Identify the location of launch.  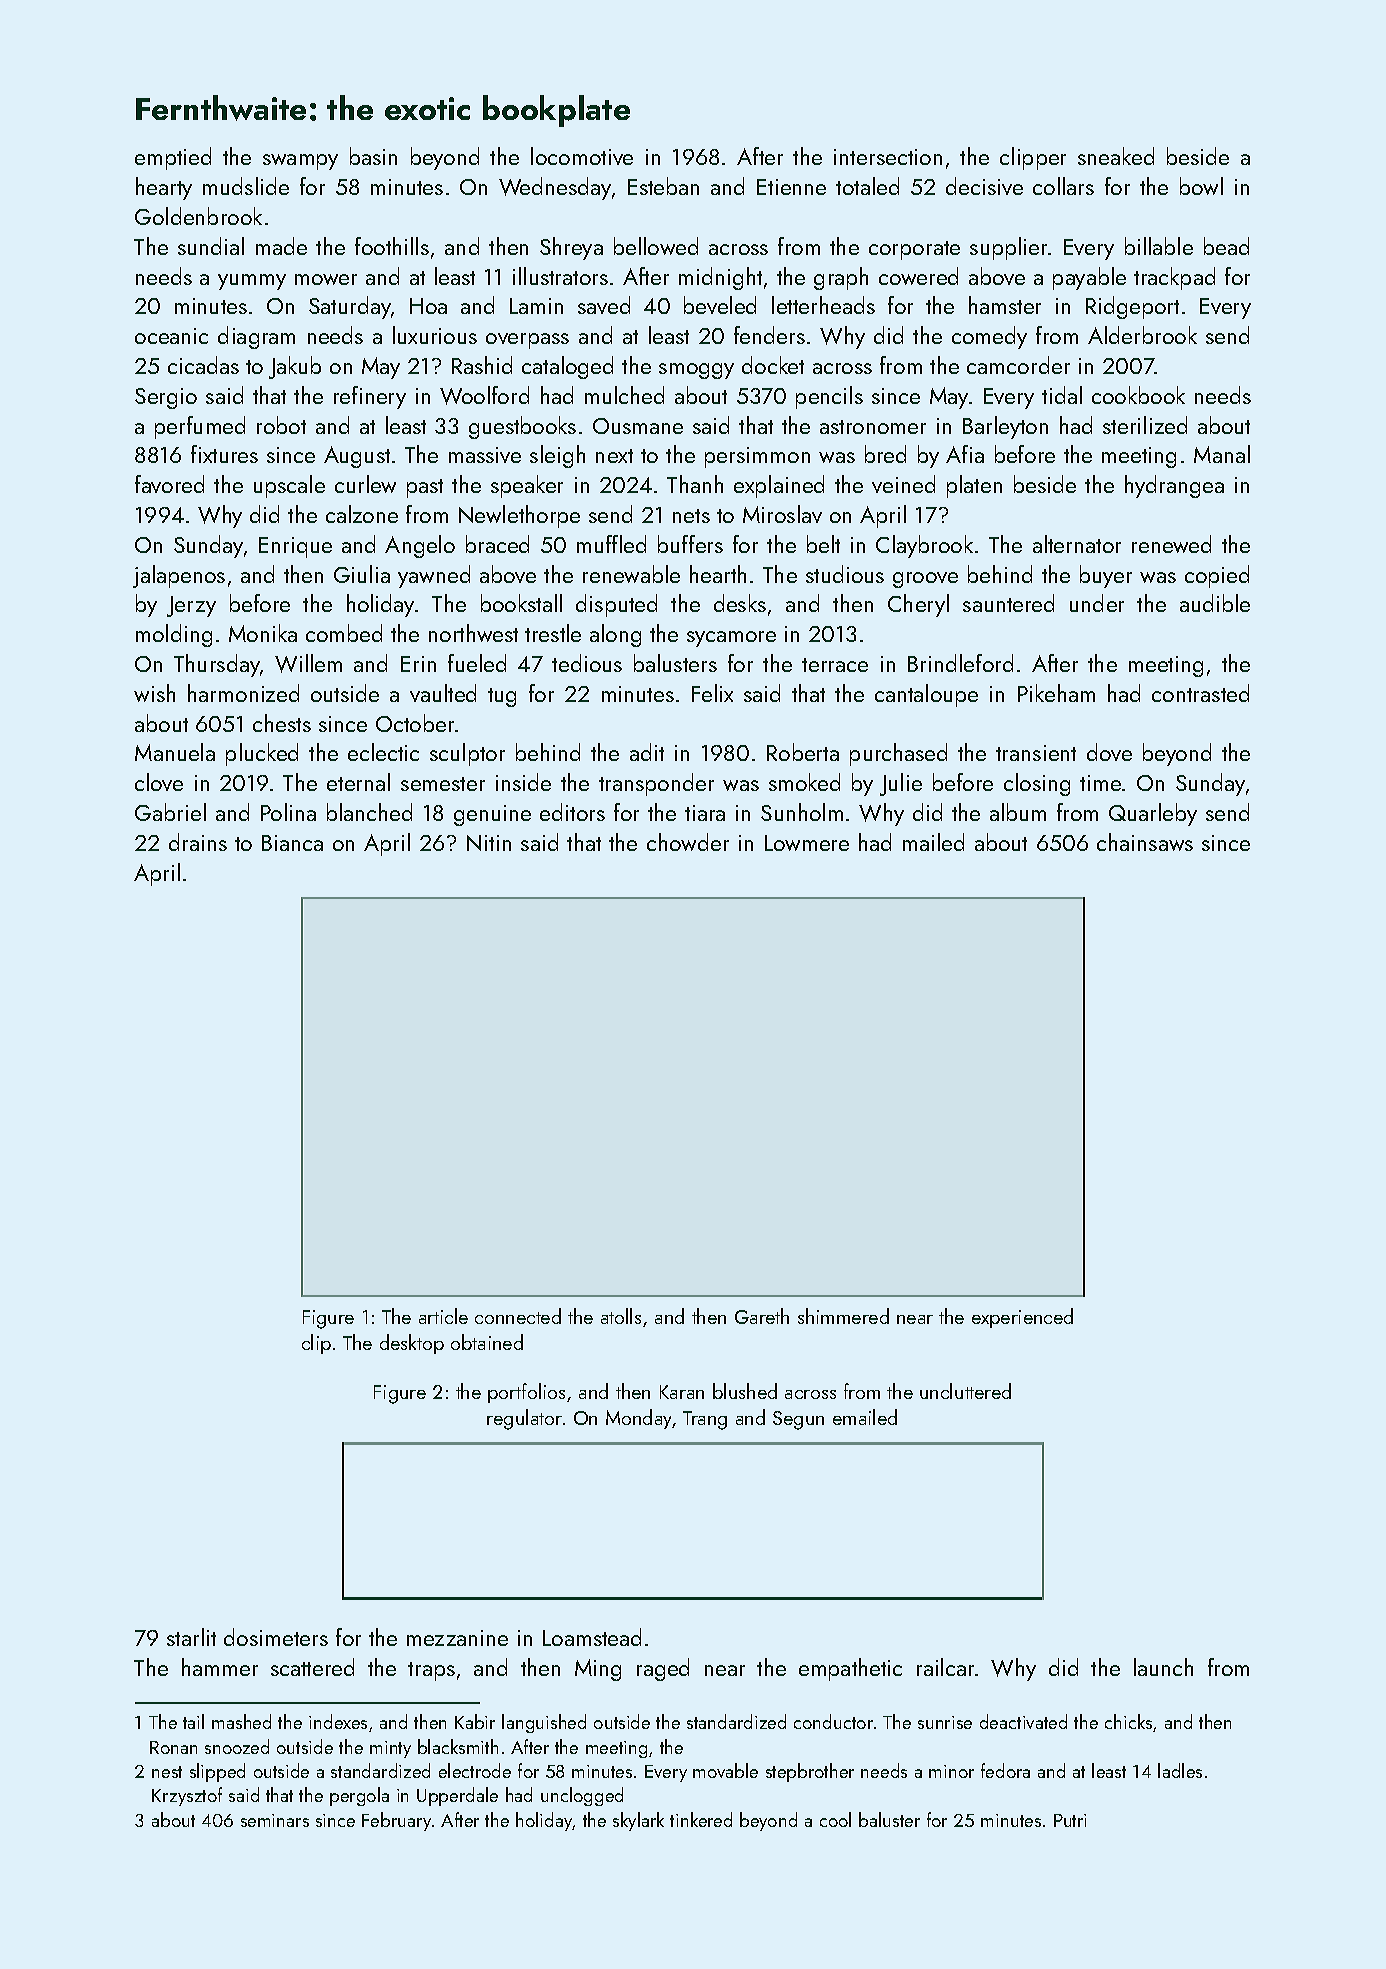
(1163, 1667).
